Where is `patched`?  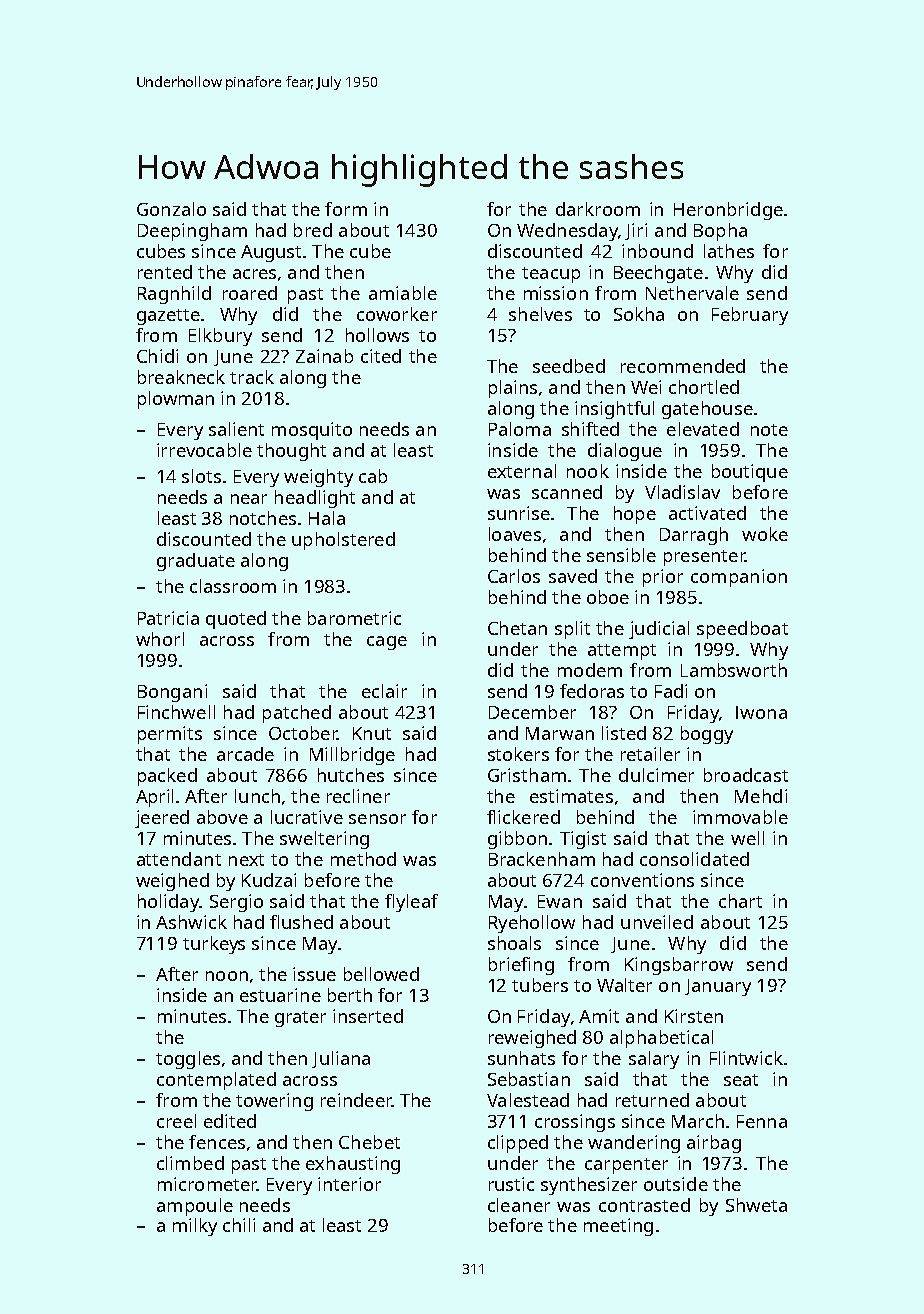 patched is located at coordinates (297, 714).
